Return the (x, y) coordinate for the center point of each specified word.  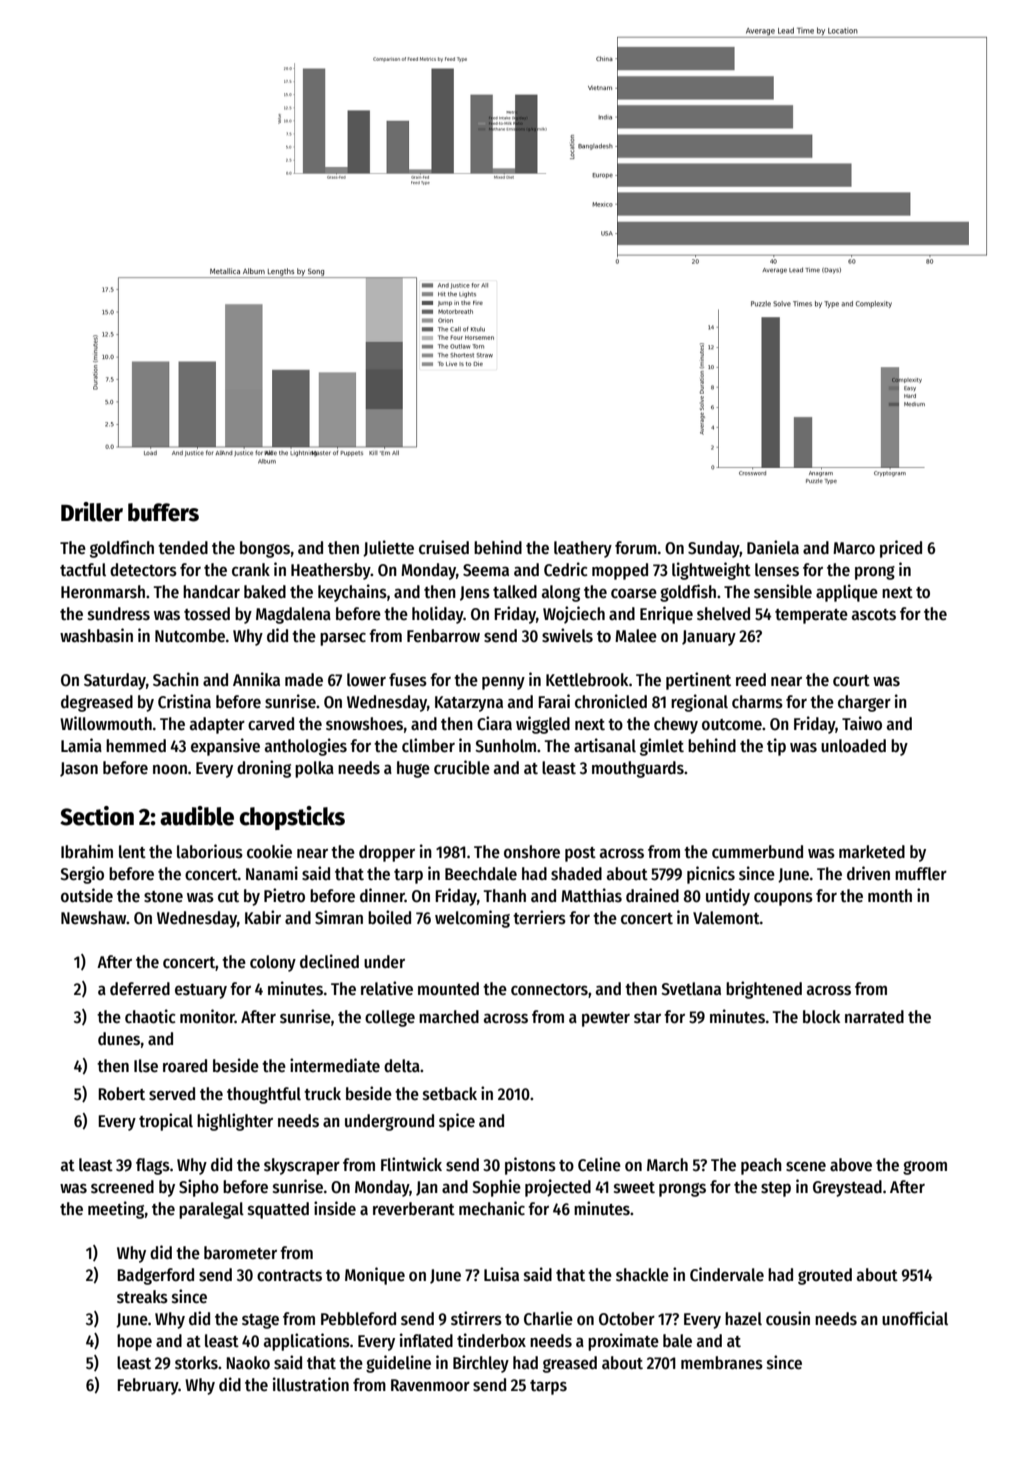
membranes (722, 1363)
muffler (921, 874)
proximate (623, 1342)
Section (97, 816)
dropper (387, 853)
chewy (676, 725)
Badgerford (155, 1276)
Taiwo (862, 723)
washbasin (96, 635)
